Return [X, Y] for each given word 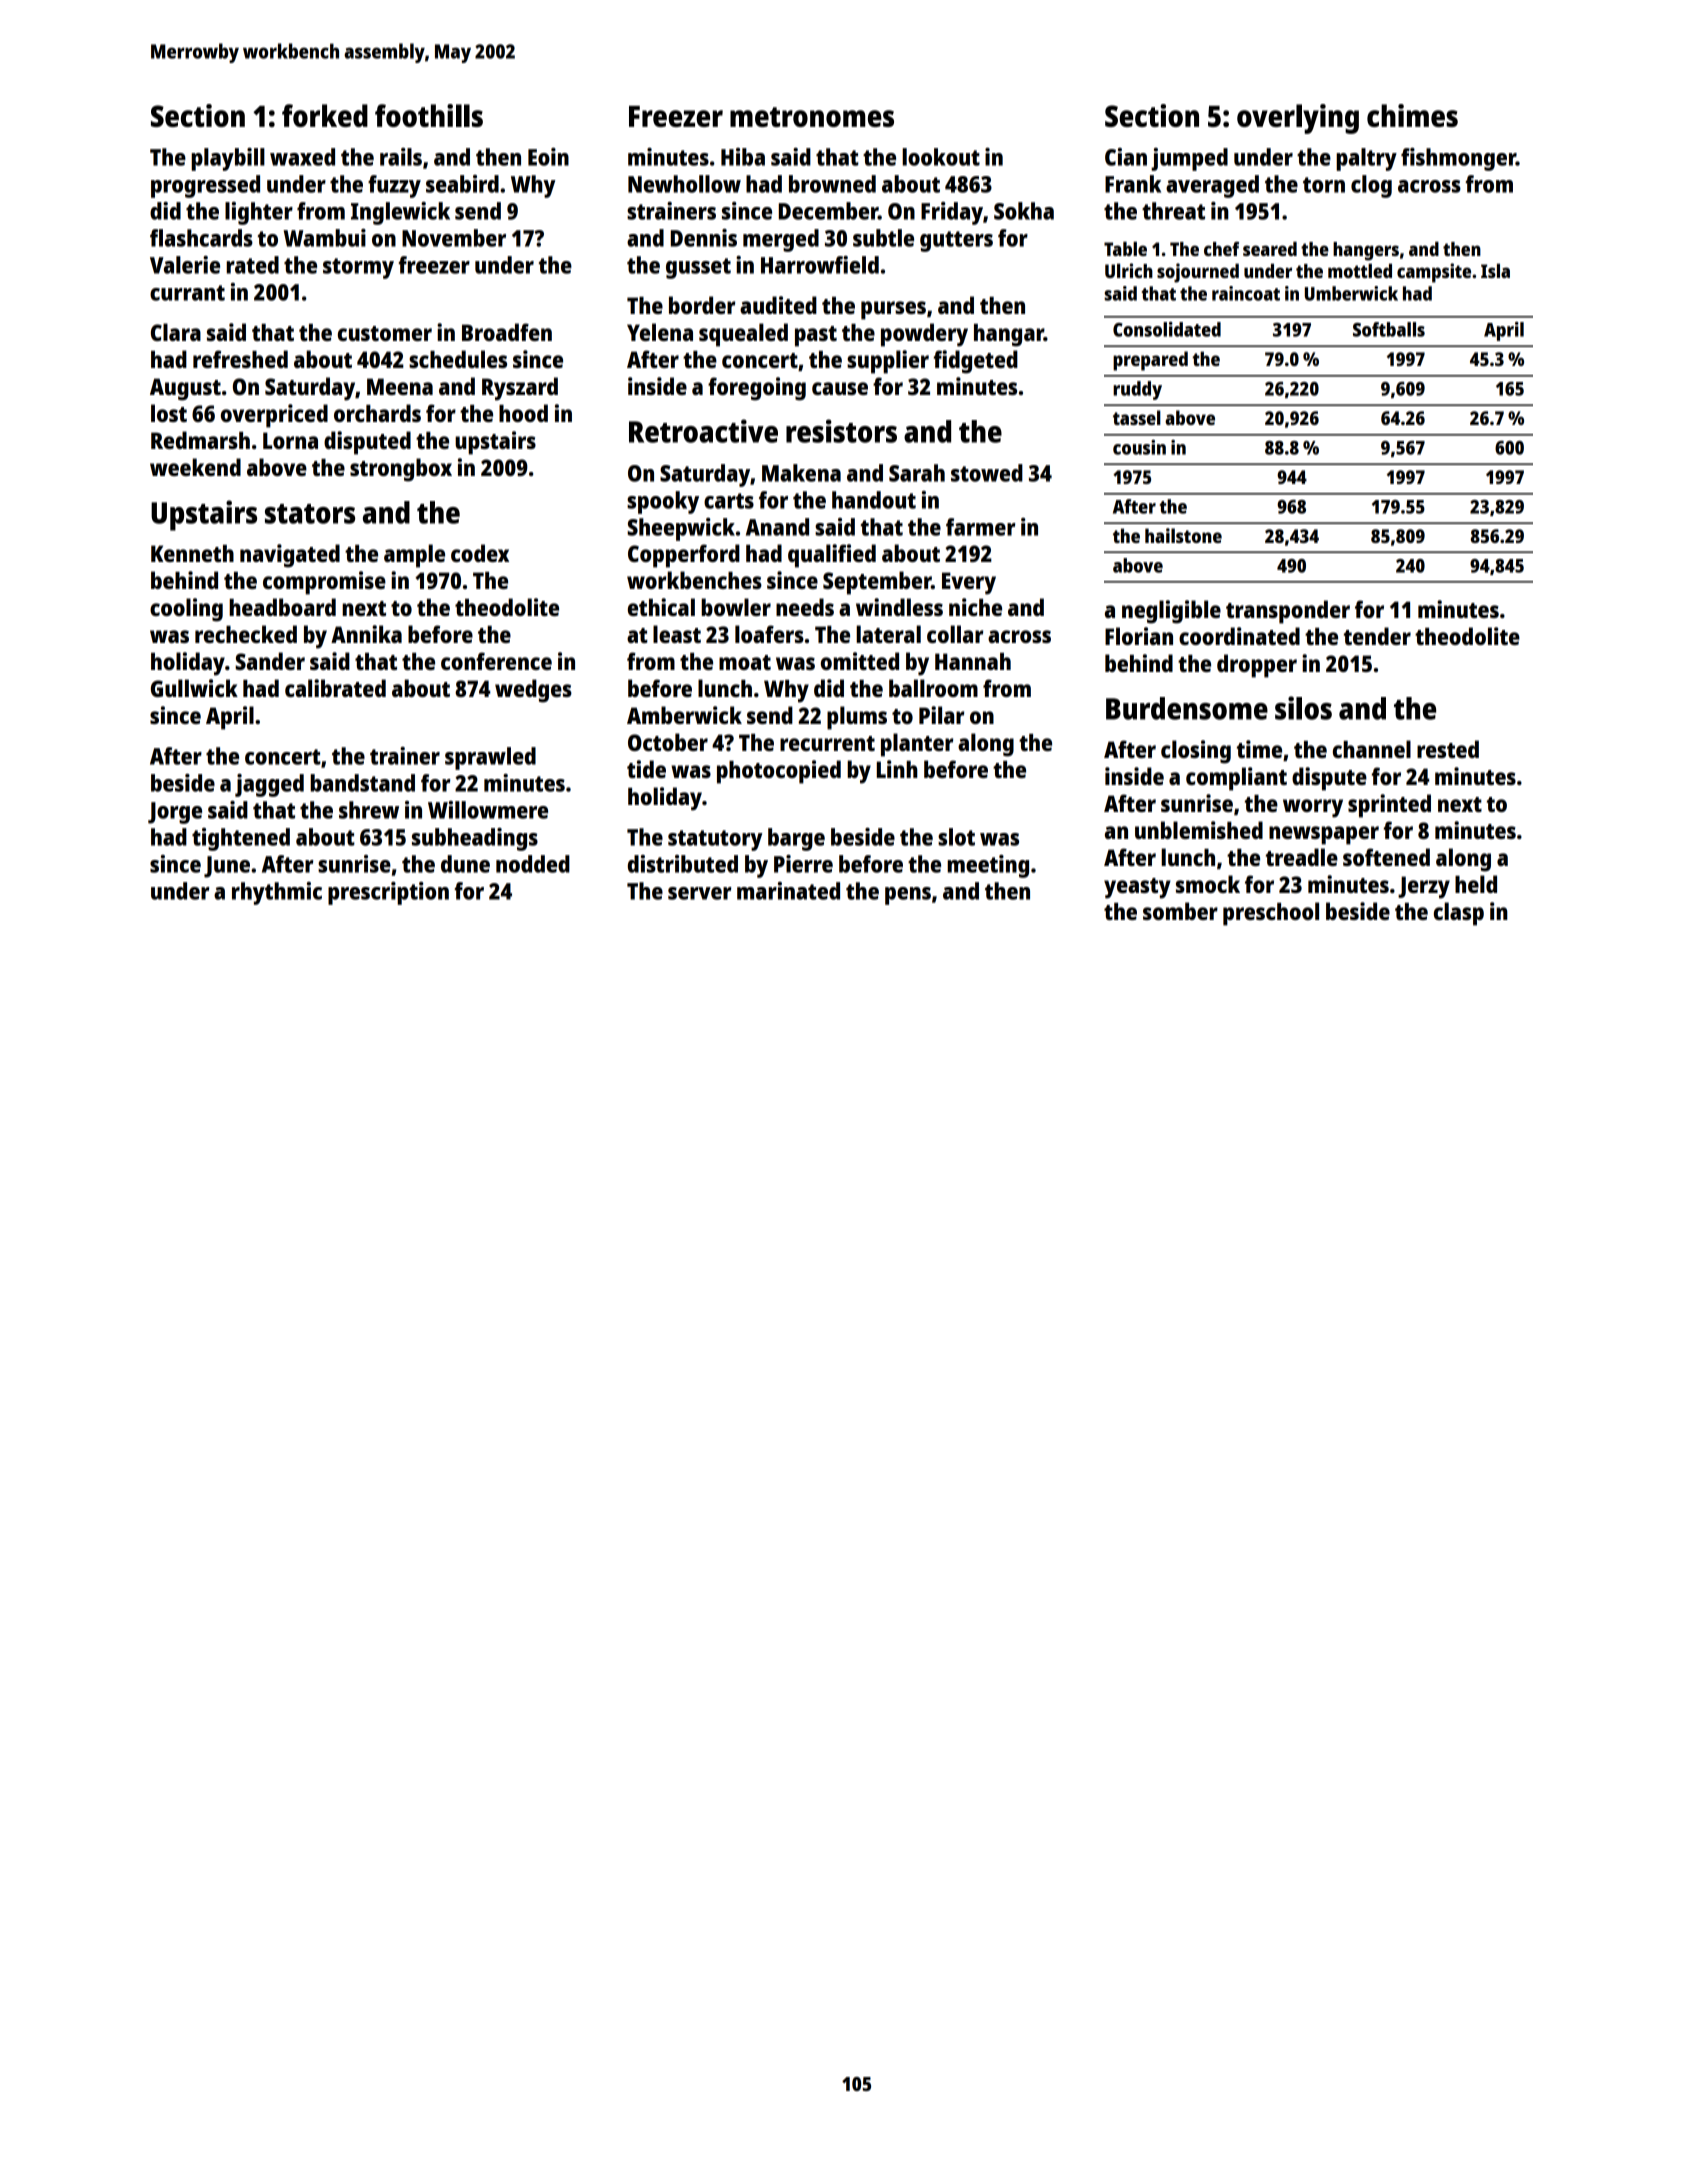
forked [325, 115]
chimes [1412, 115]
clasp [1459, 914]
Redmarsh [200, 440]
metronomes [812, 117]
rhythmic [277, 893]
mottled [1360, 270]
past [816, 336]
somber [1180, 911]
